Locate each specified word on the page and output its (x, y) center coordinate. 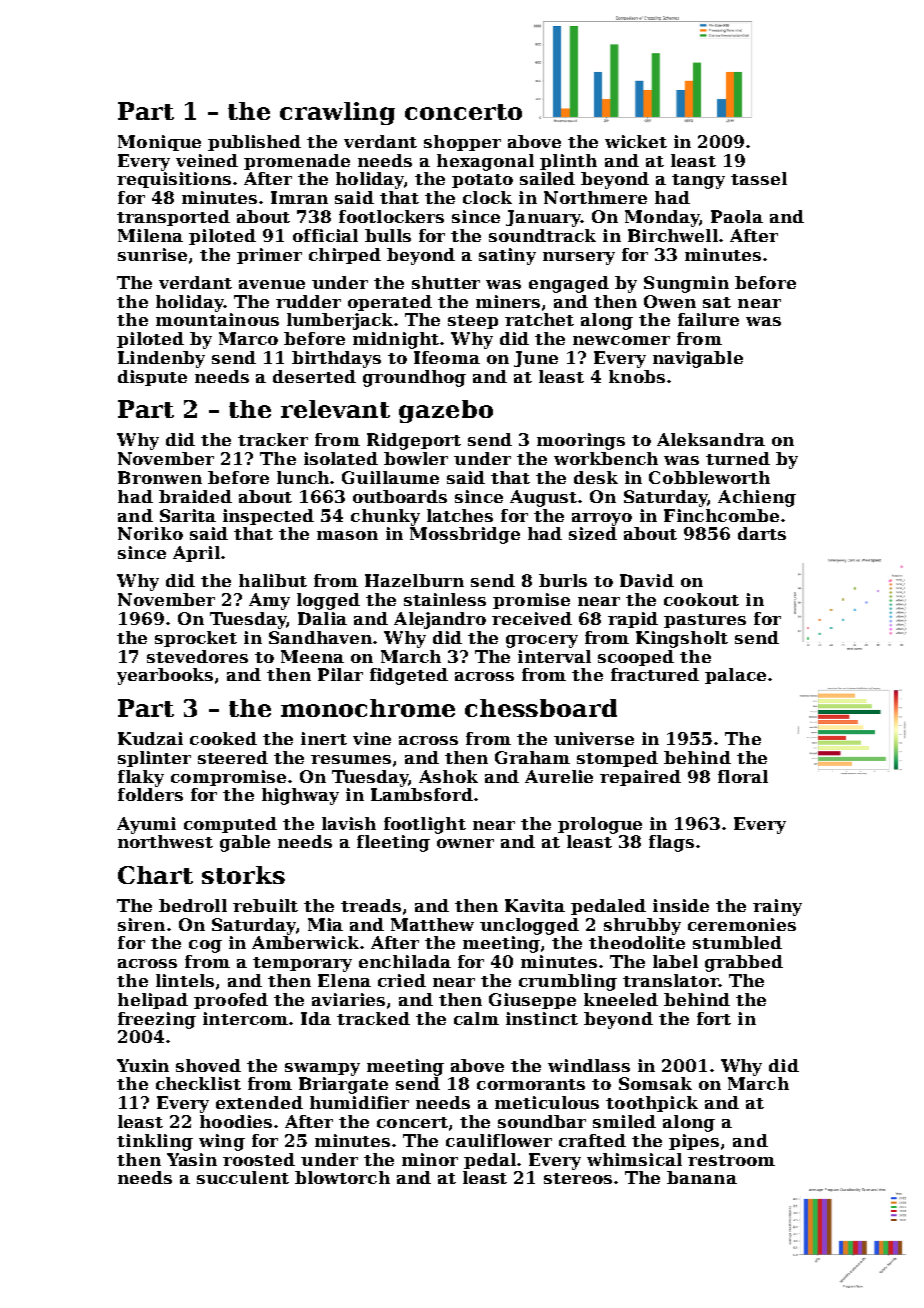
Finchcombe (721, 515)
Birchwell (673, 235)
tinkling (155, 1142)
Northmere (595, 197)
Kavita (535, 905)
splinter (154, 759)
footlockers (391, 216)
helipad (153, 1001)
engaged (569, 284)
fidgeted (409, 676)
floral (743, 776)
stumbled (737, 942)
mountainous (217, 319)
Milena (150, 235)
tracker (273, 439)
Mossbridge (465, 535)
